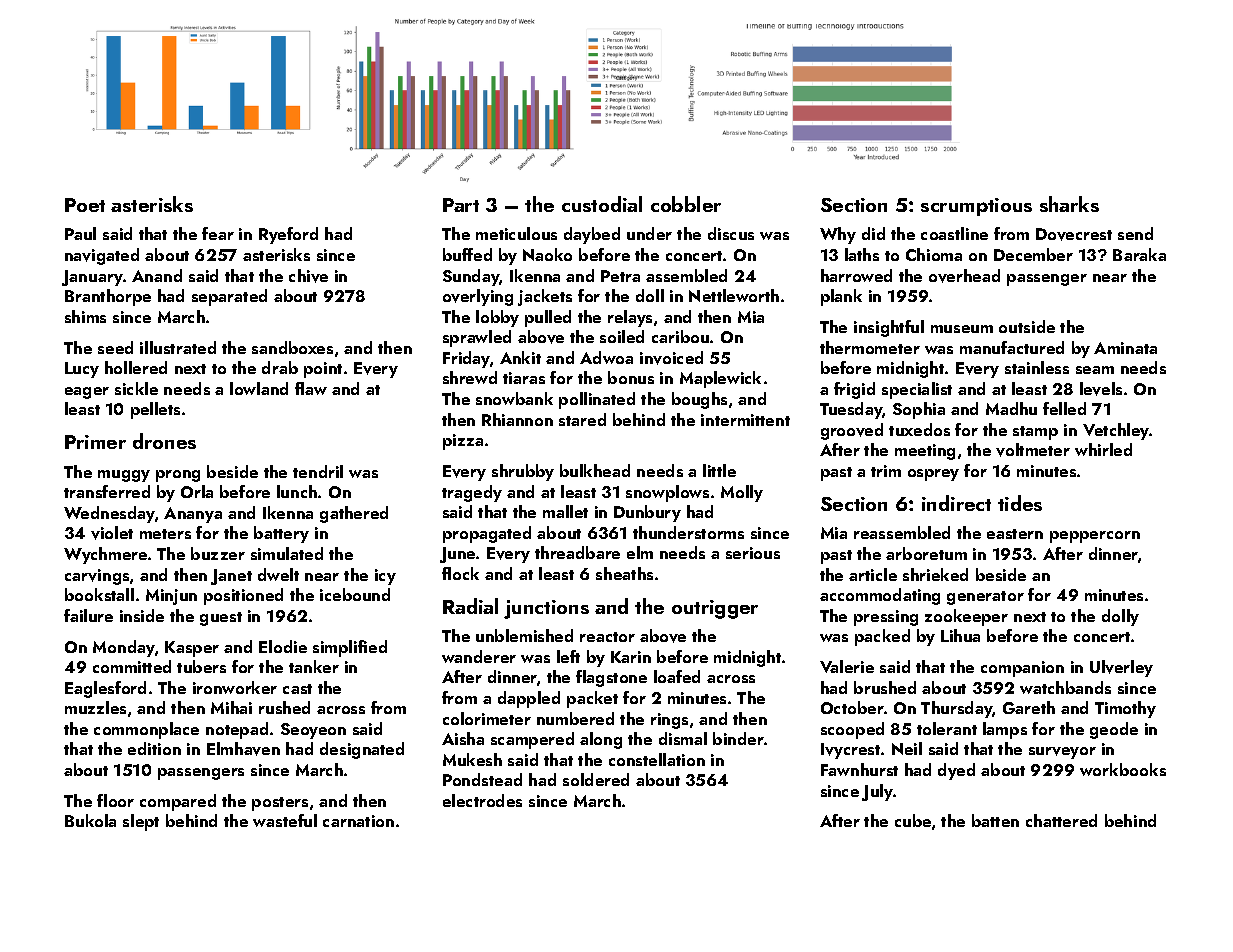 This page has width=1233, height=952. Describe the element at coordinates (671, 358) in the page. I see `invoiced` at that location.
